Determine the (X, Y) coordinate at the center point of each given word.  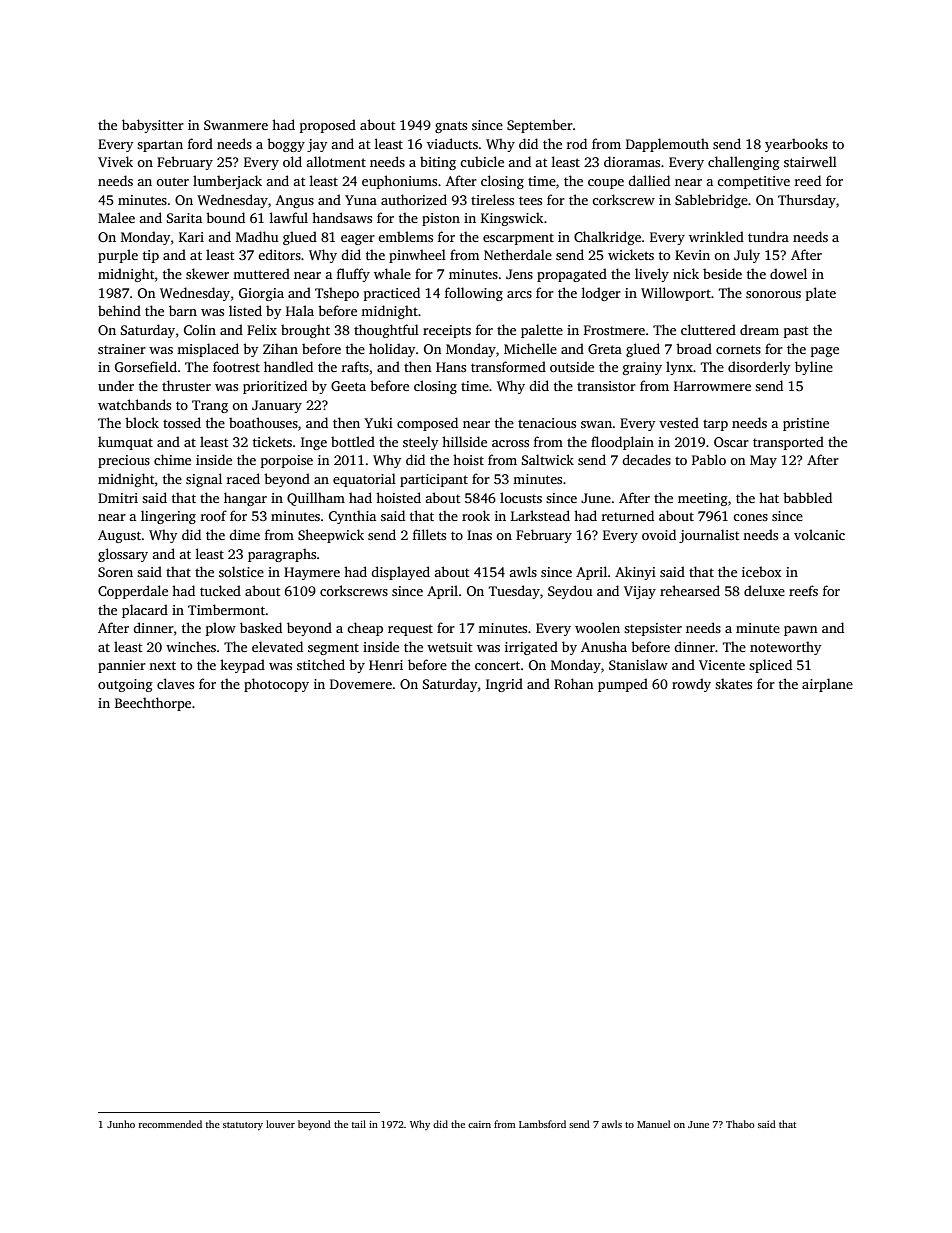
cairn (479, 1124)
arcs (519, 294)
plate (821, 294)
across (510, 443)
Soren (115, 572)
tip (151, 256)
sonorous (773, 294)
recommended (170, 1124)
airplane (827, 685)
